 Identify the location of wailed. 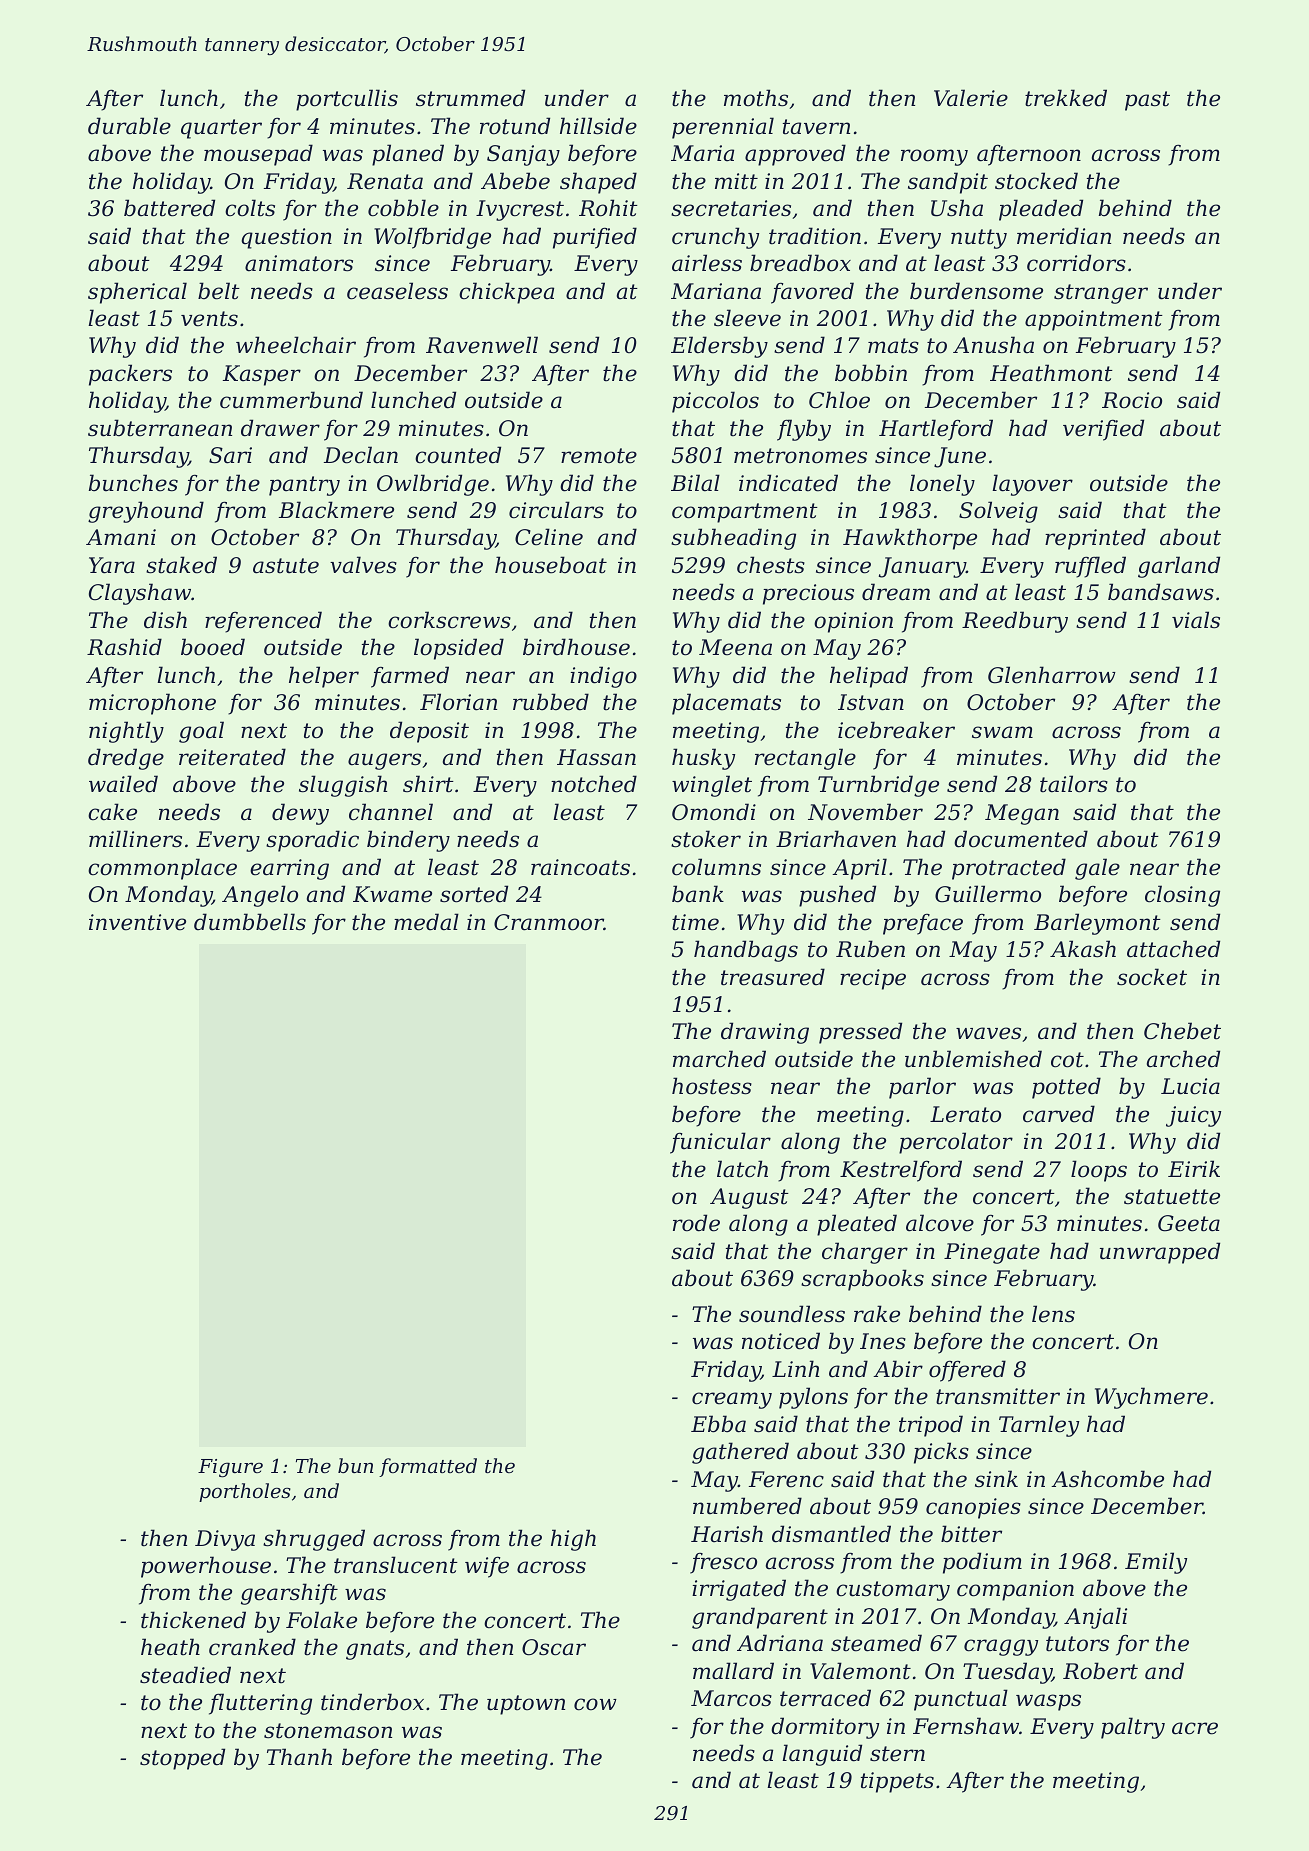
(123, 784).
